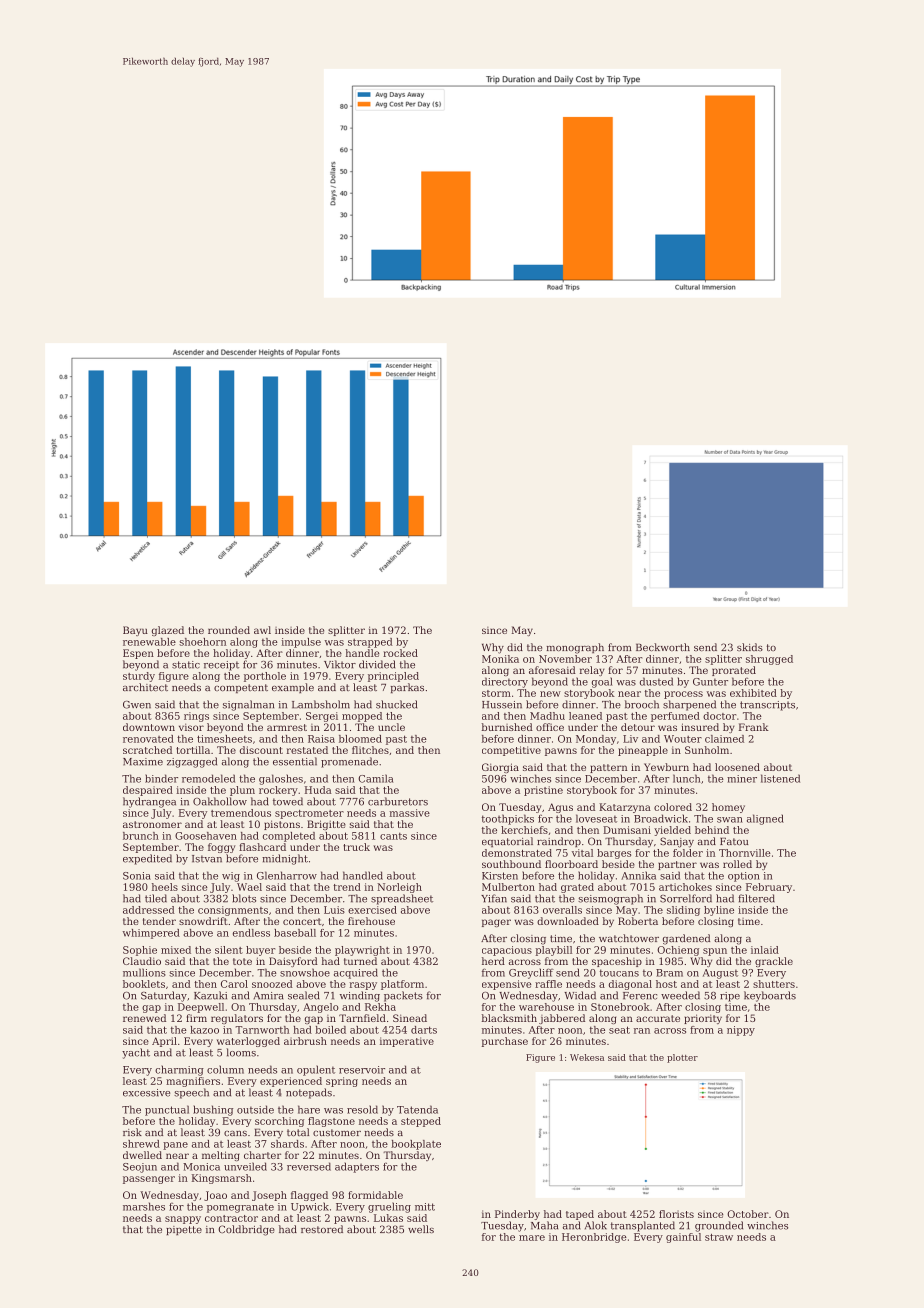  I want to click on essential, so click(295, 761).
